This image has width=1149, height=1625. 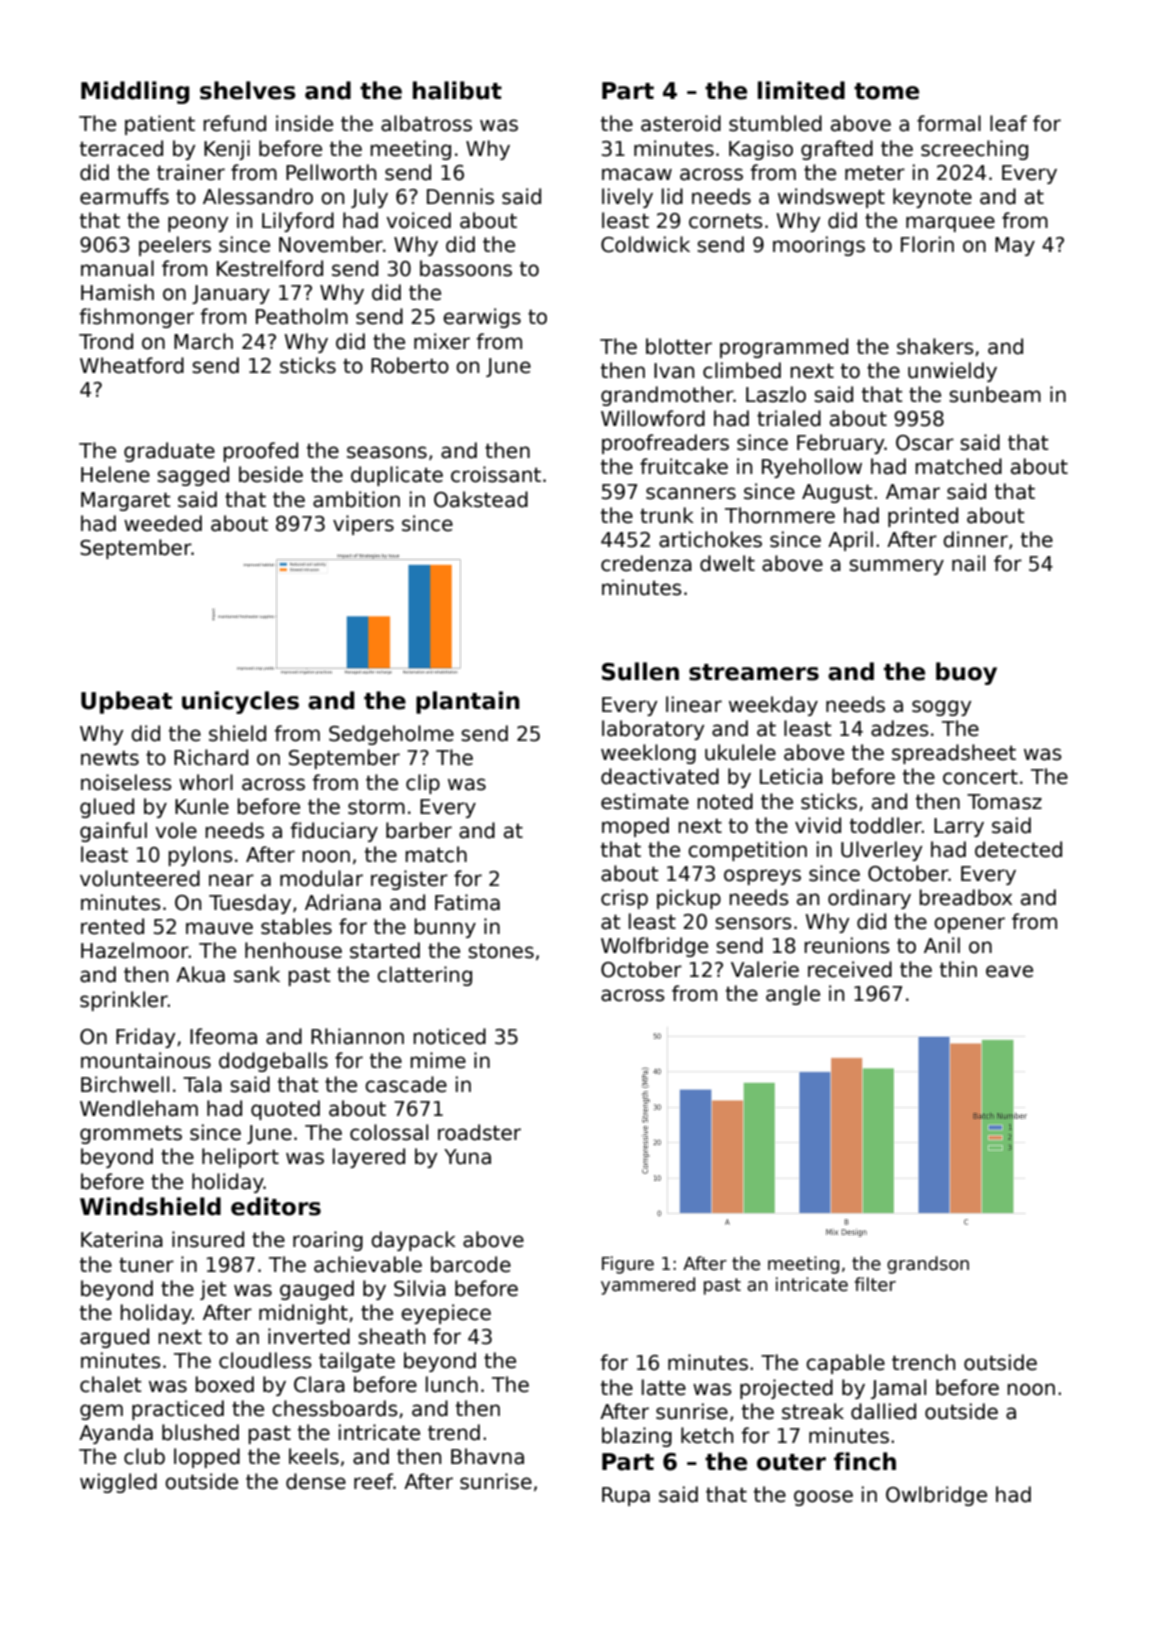 What do you see at coordinates (660, 776) in the image?
I see `deactivated` at bounding box center [660, 776].
